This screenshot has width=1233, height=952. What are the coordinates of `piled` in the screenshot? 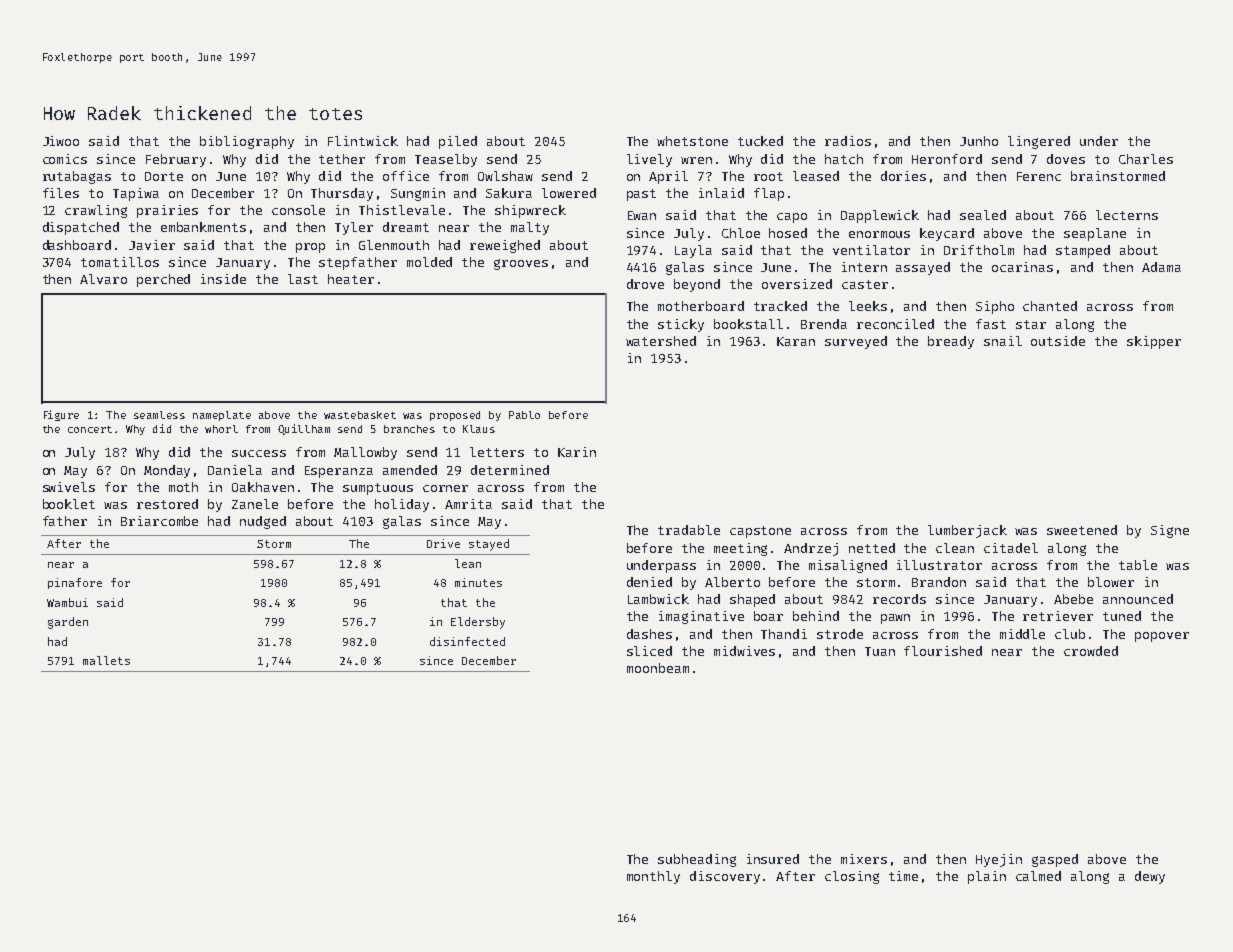 It's located at (458, 142).
